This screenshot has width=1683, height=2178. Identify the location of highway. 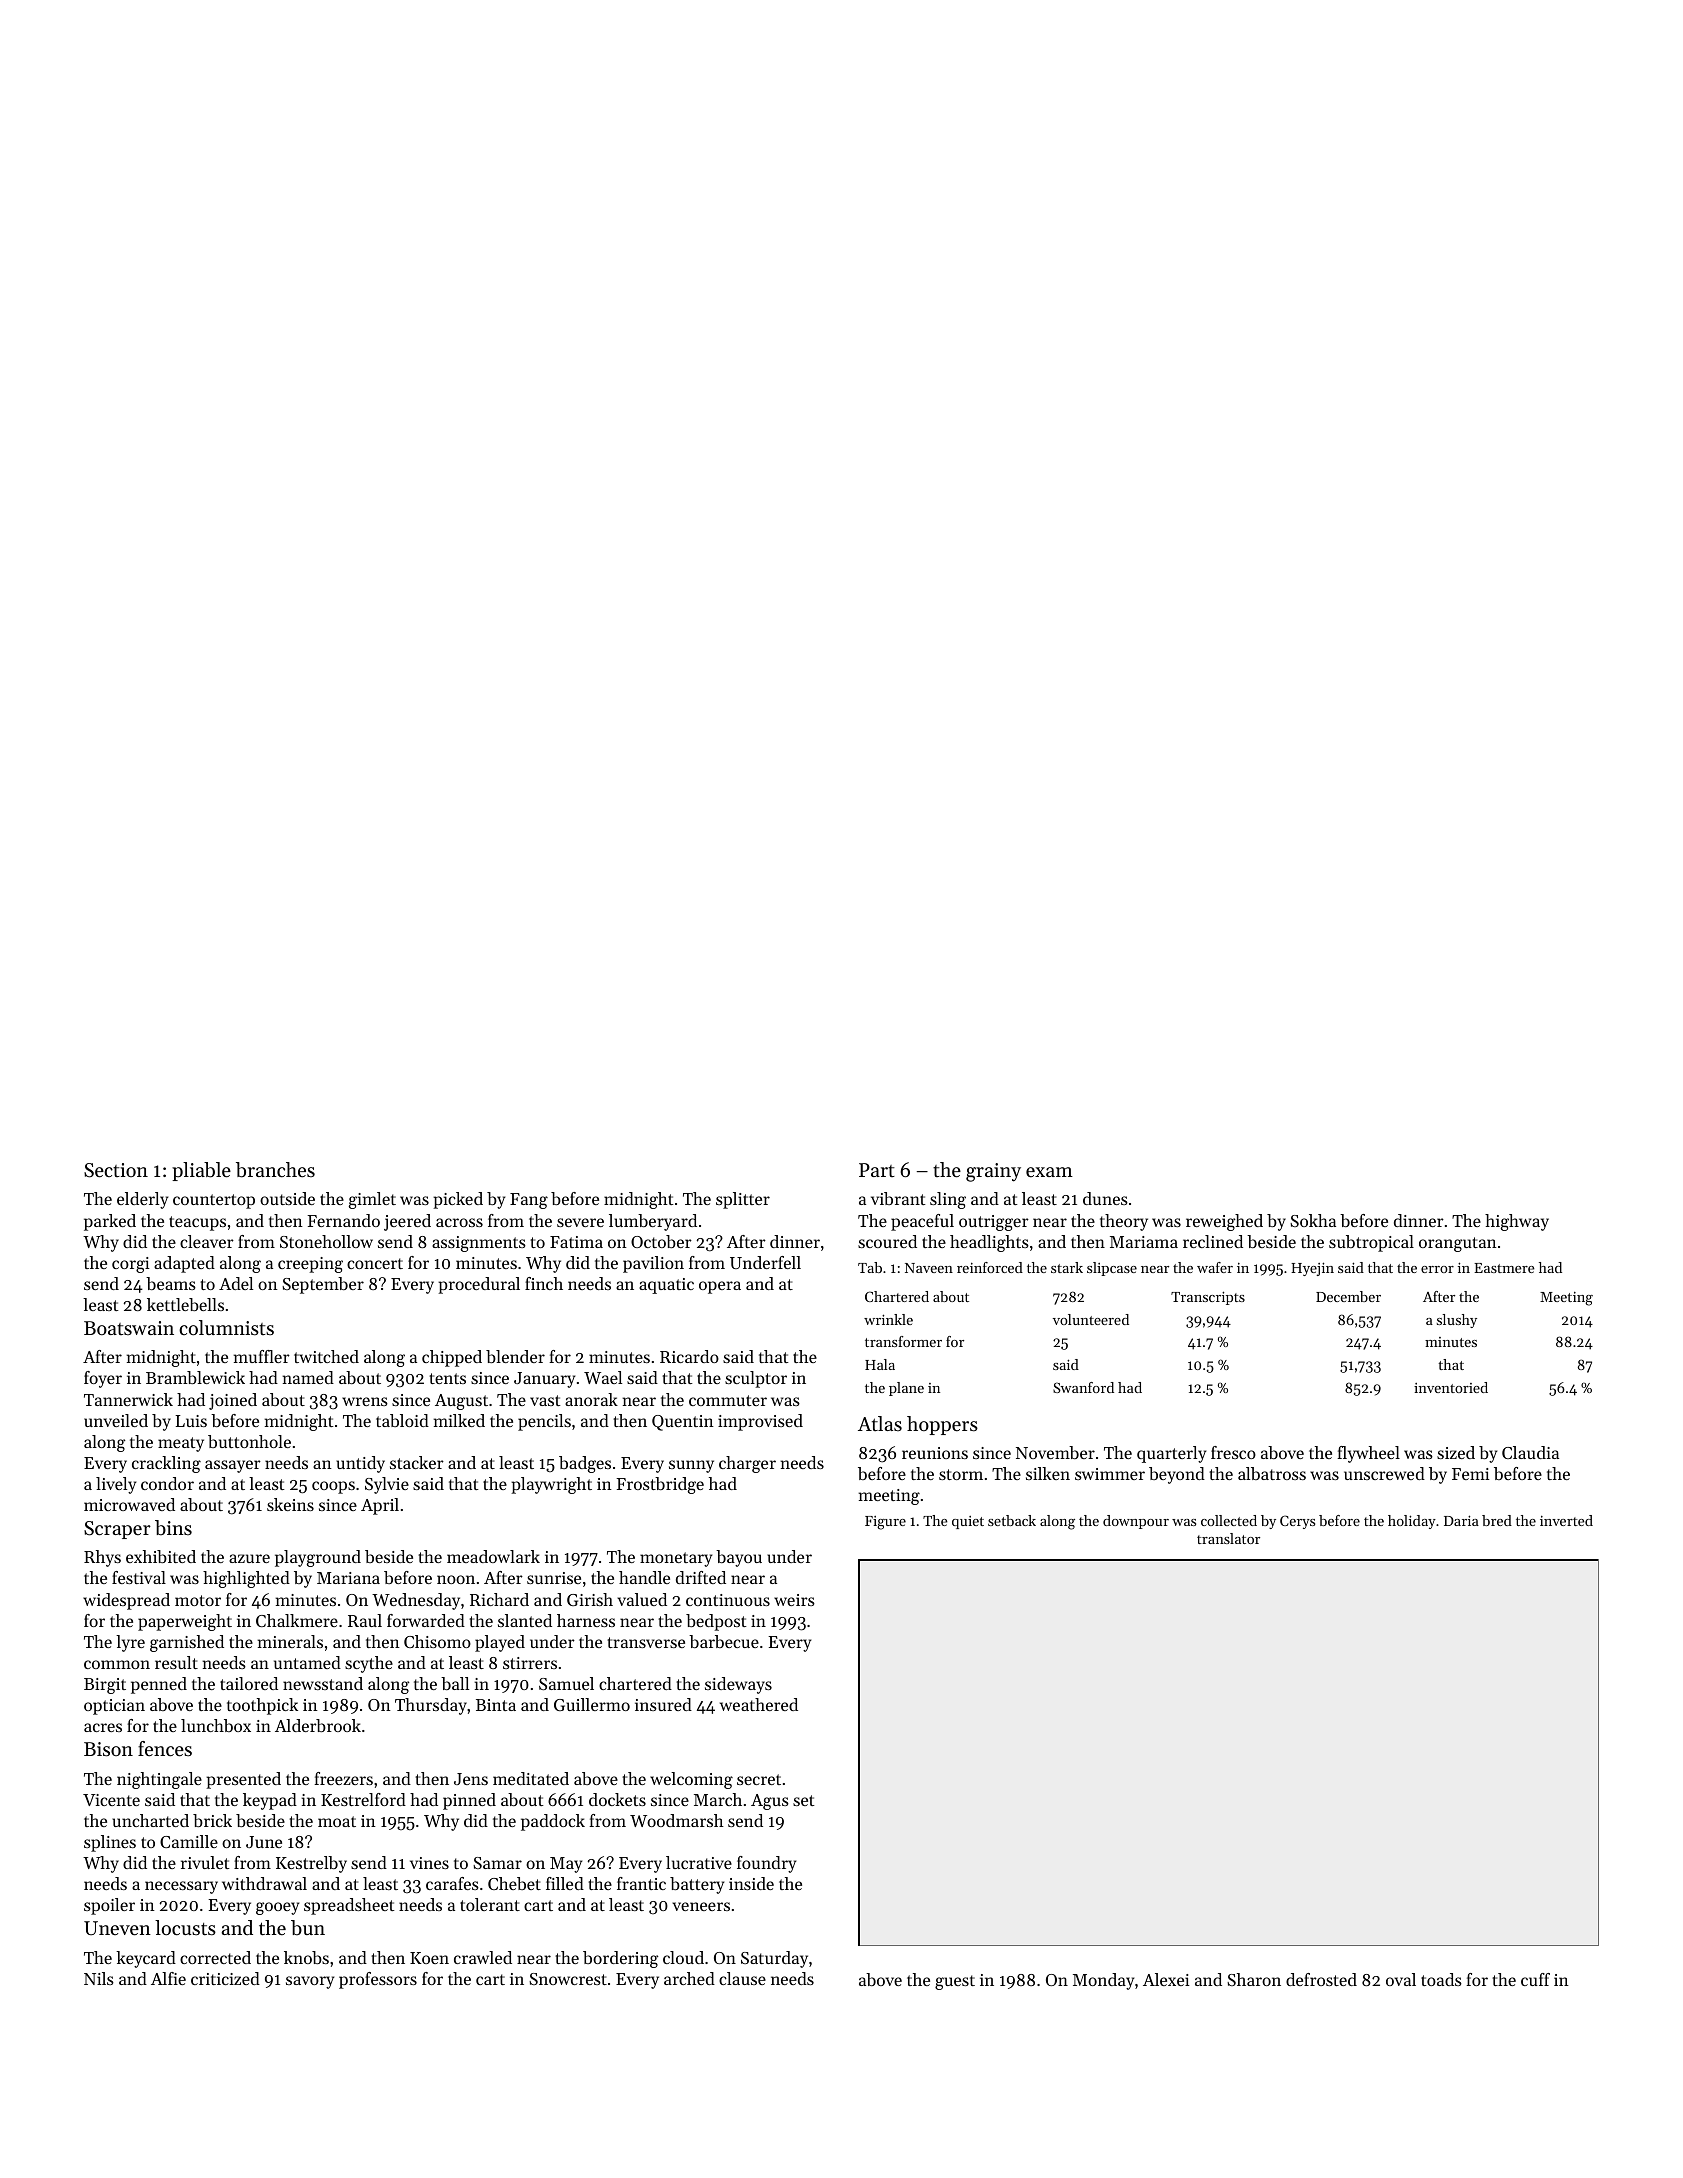
(1517, 1222).
